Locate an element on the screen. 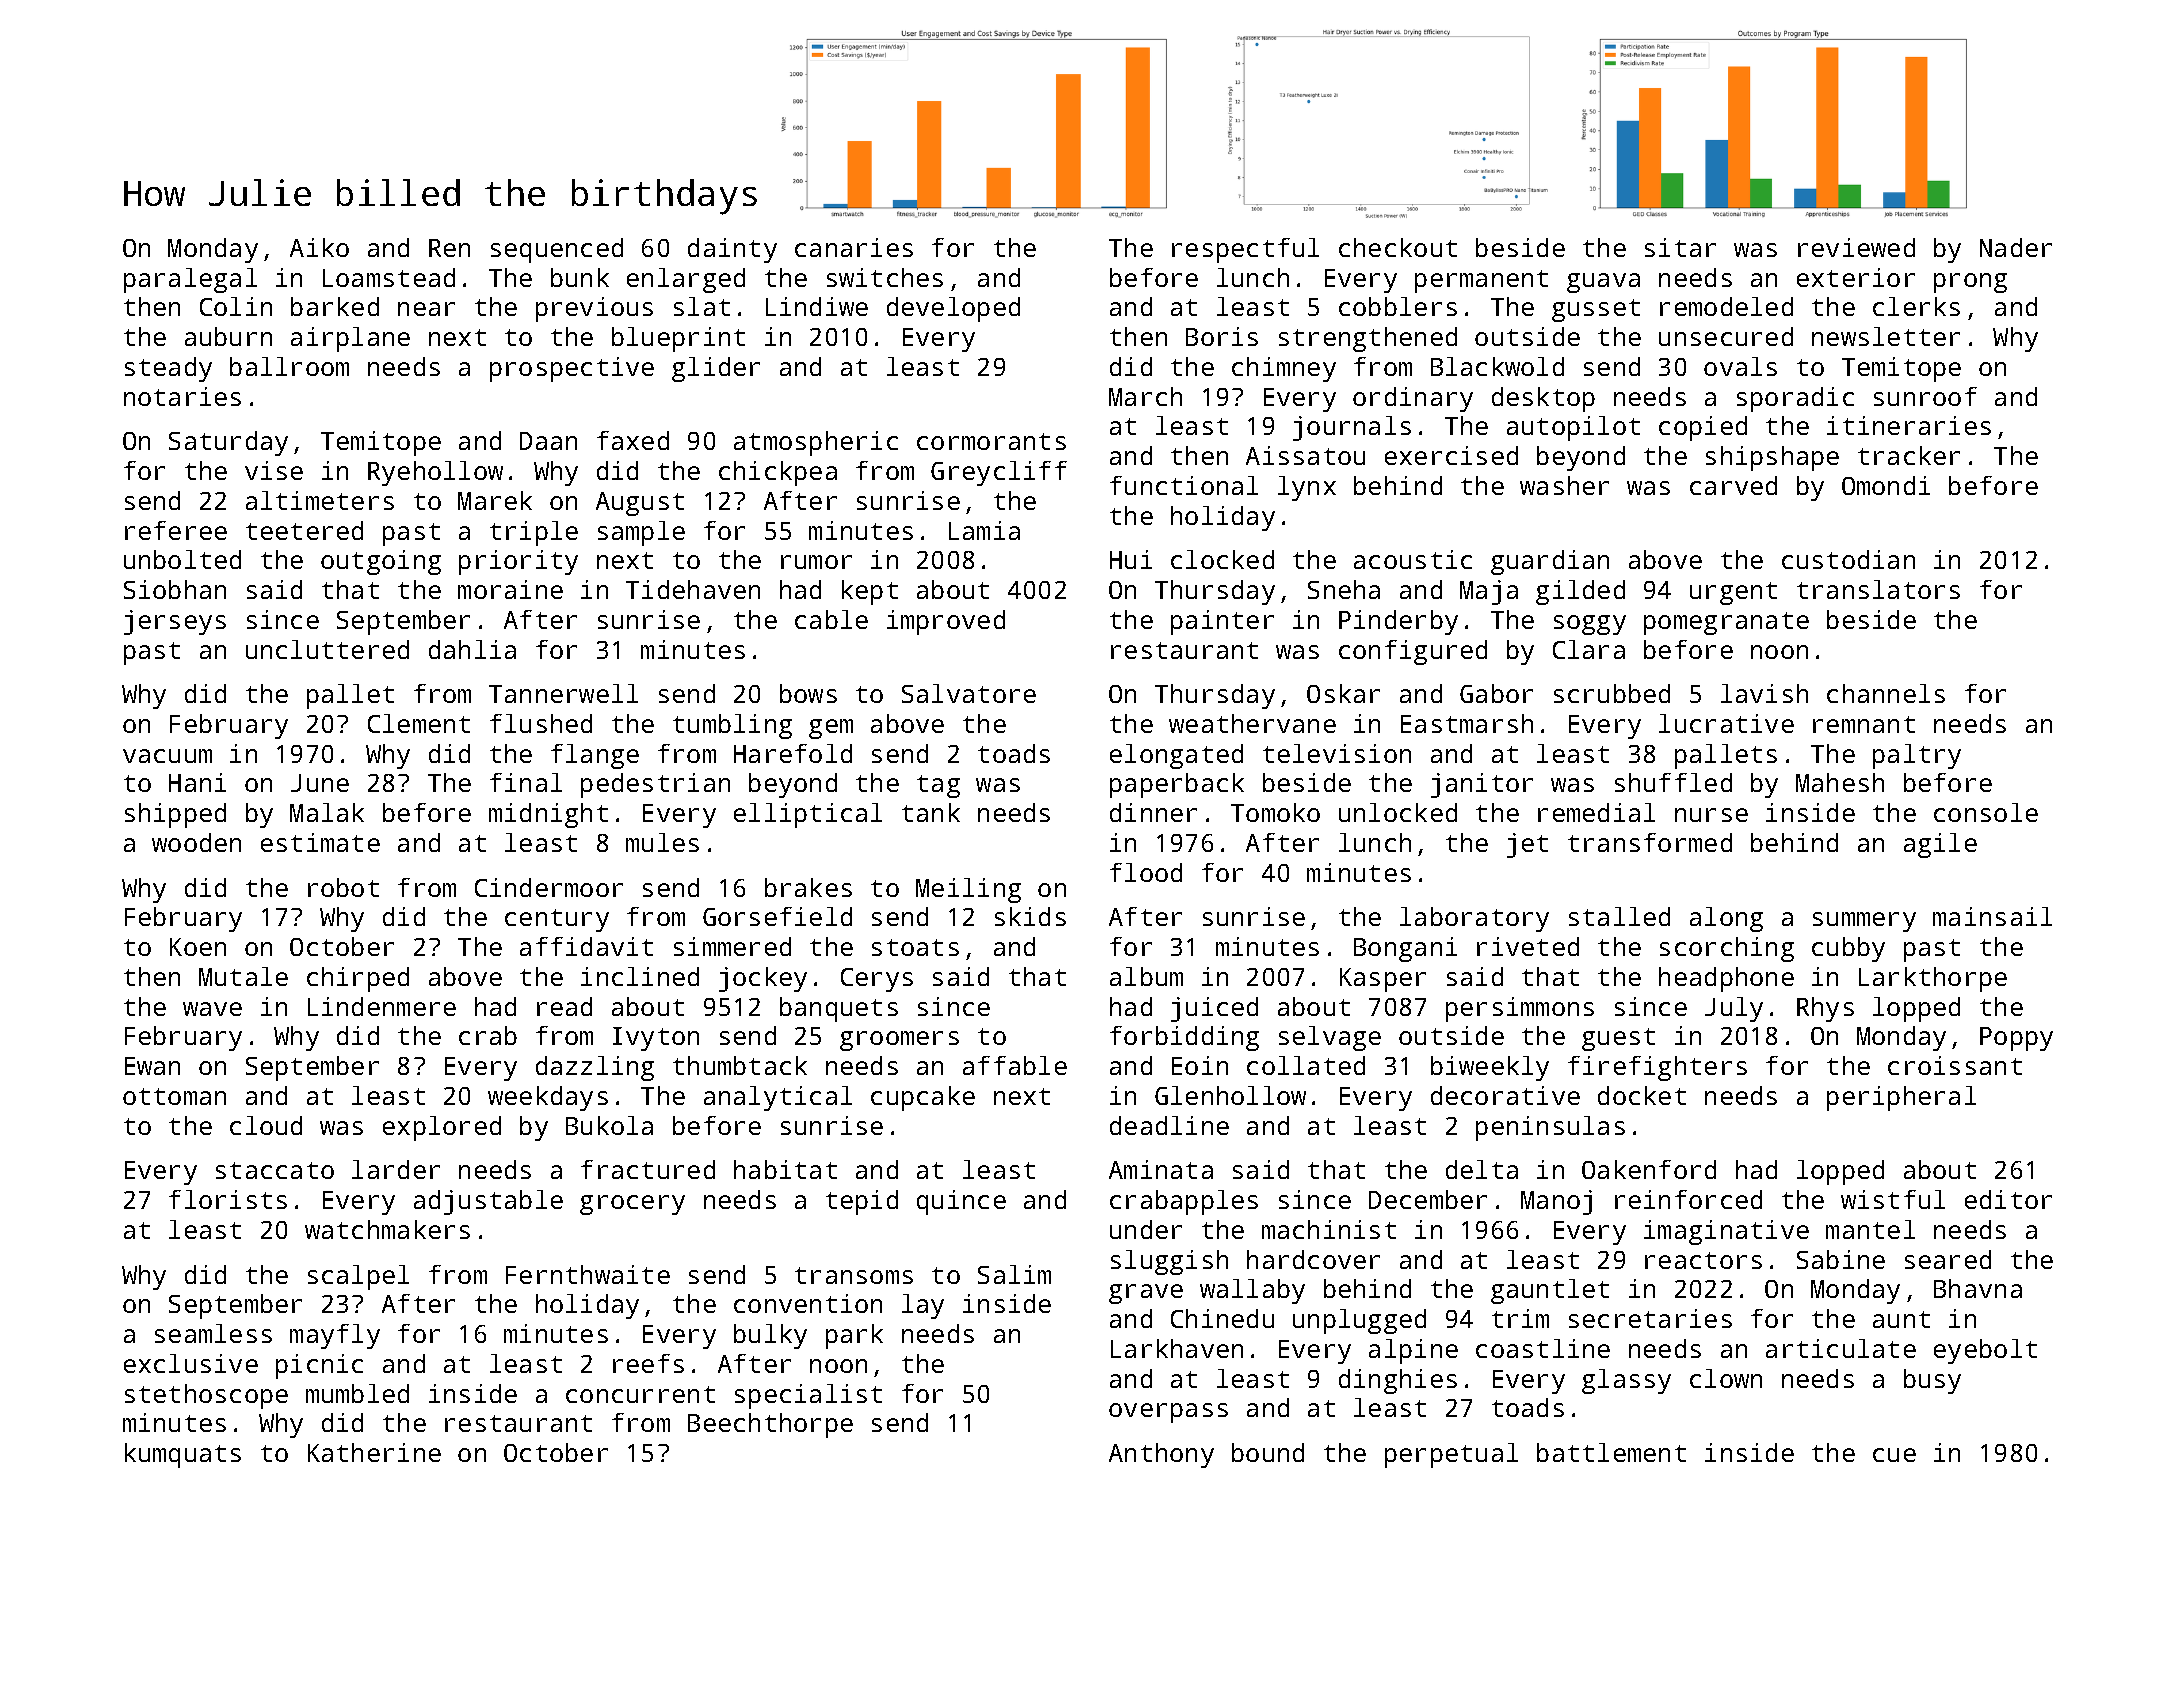  unplugged is located at coordinates (1359, 1321).
